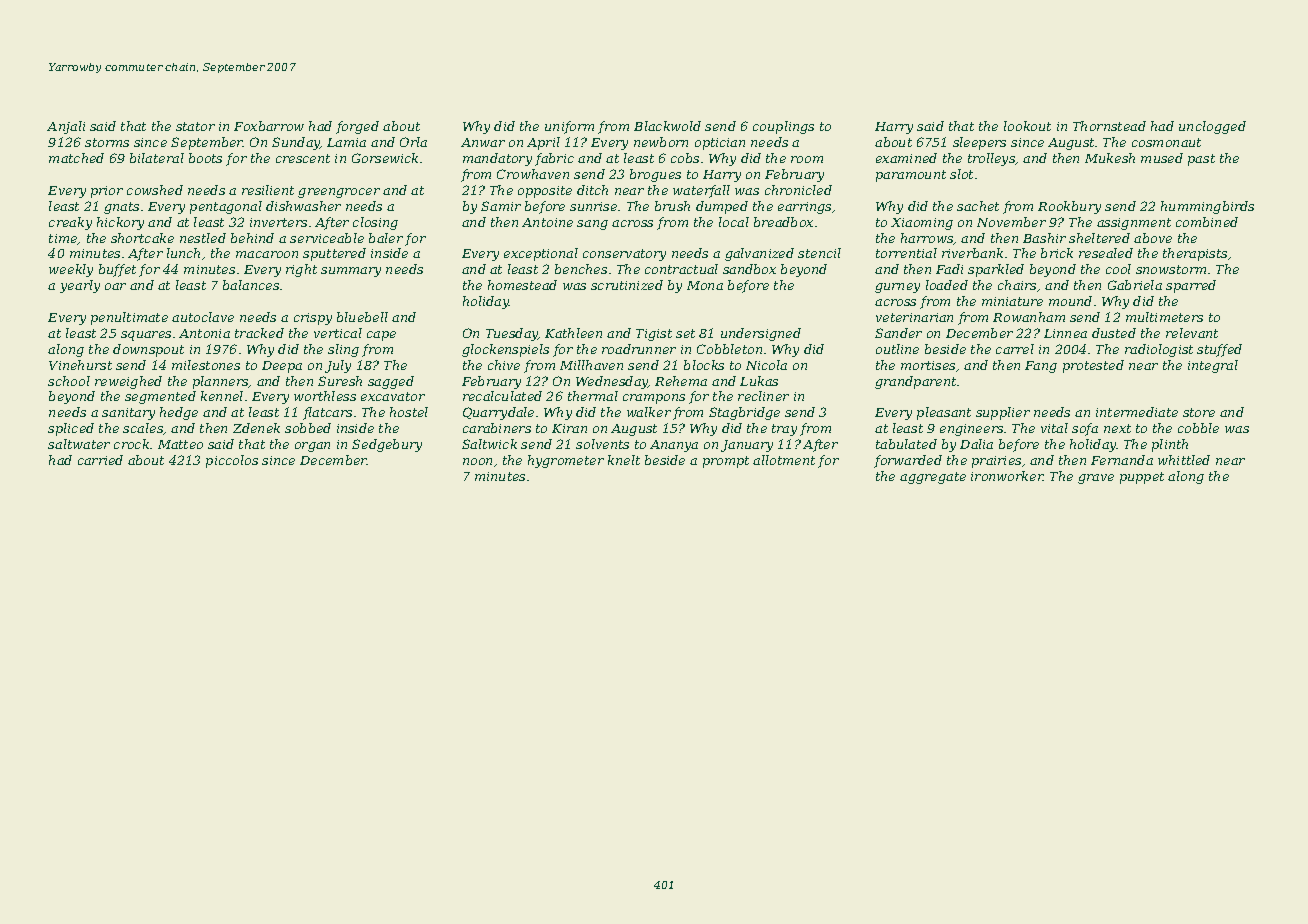 The image size is (1308, 924). What do you see at coordinates (115, 286) in the image?
I see `oar` at bounding box center [115, 286].
